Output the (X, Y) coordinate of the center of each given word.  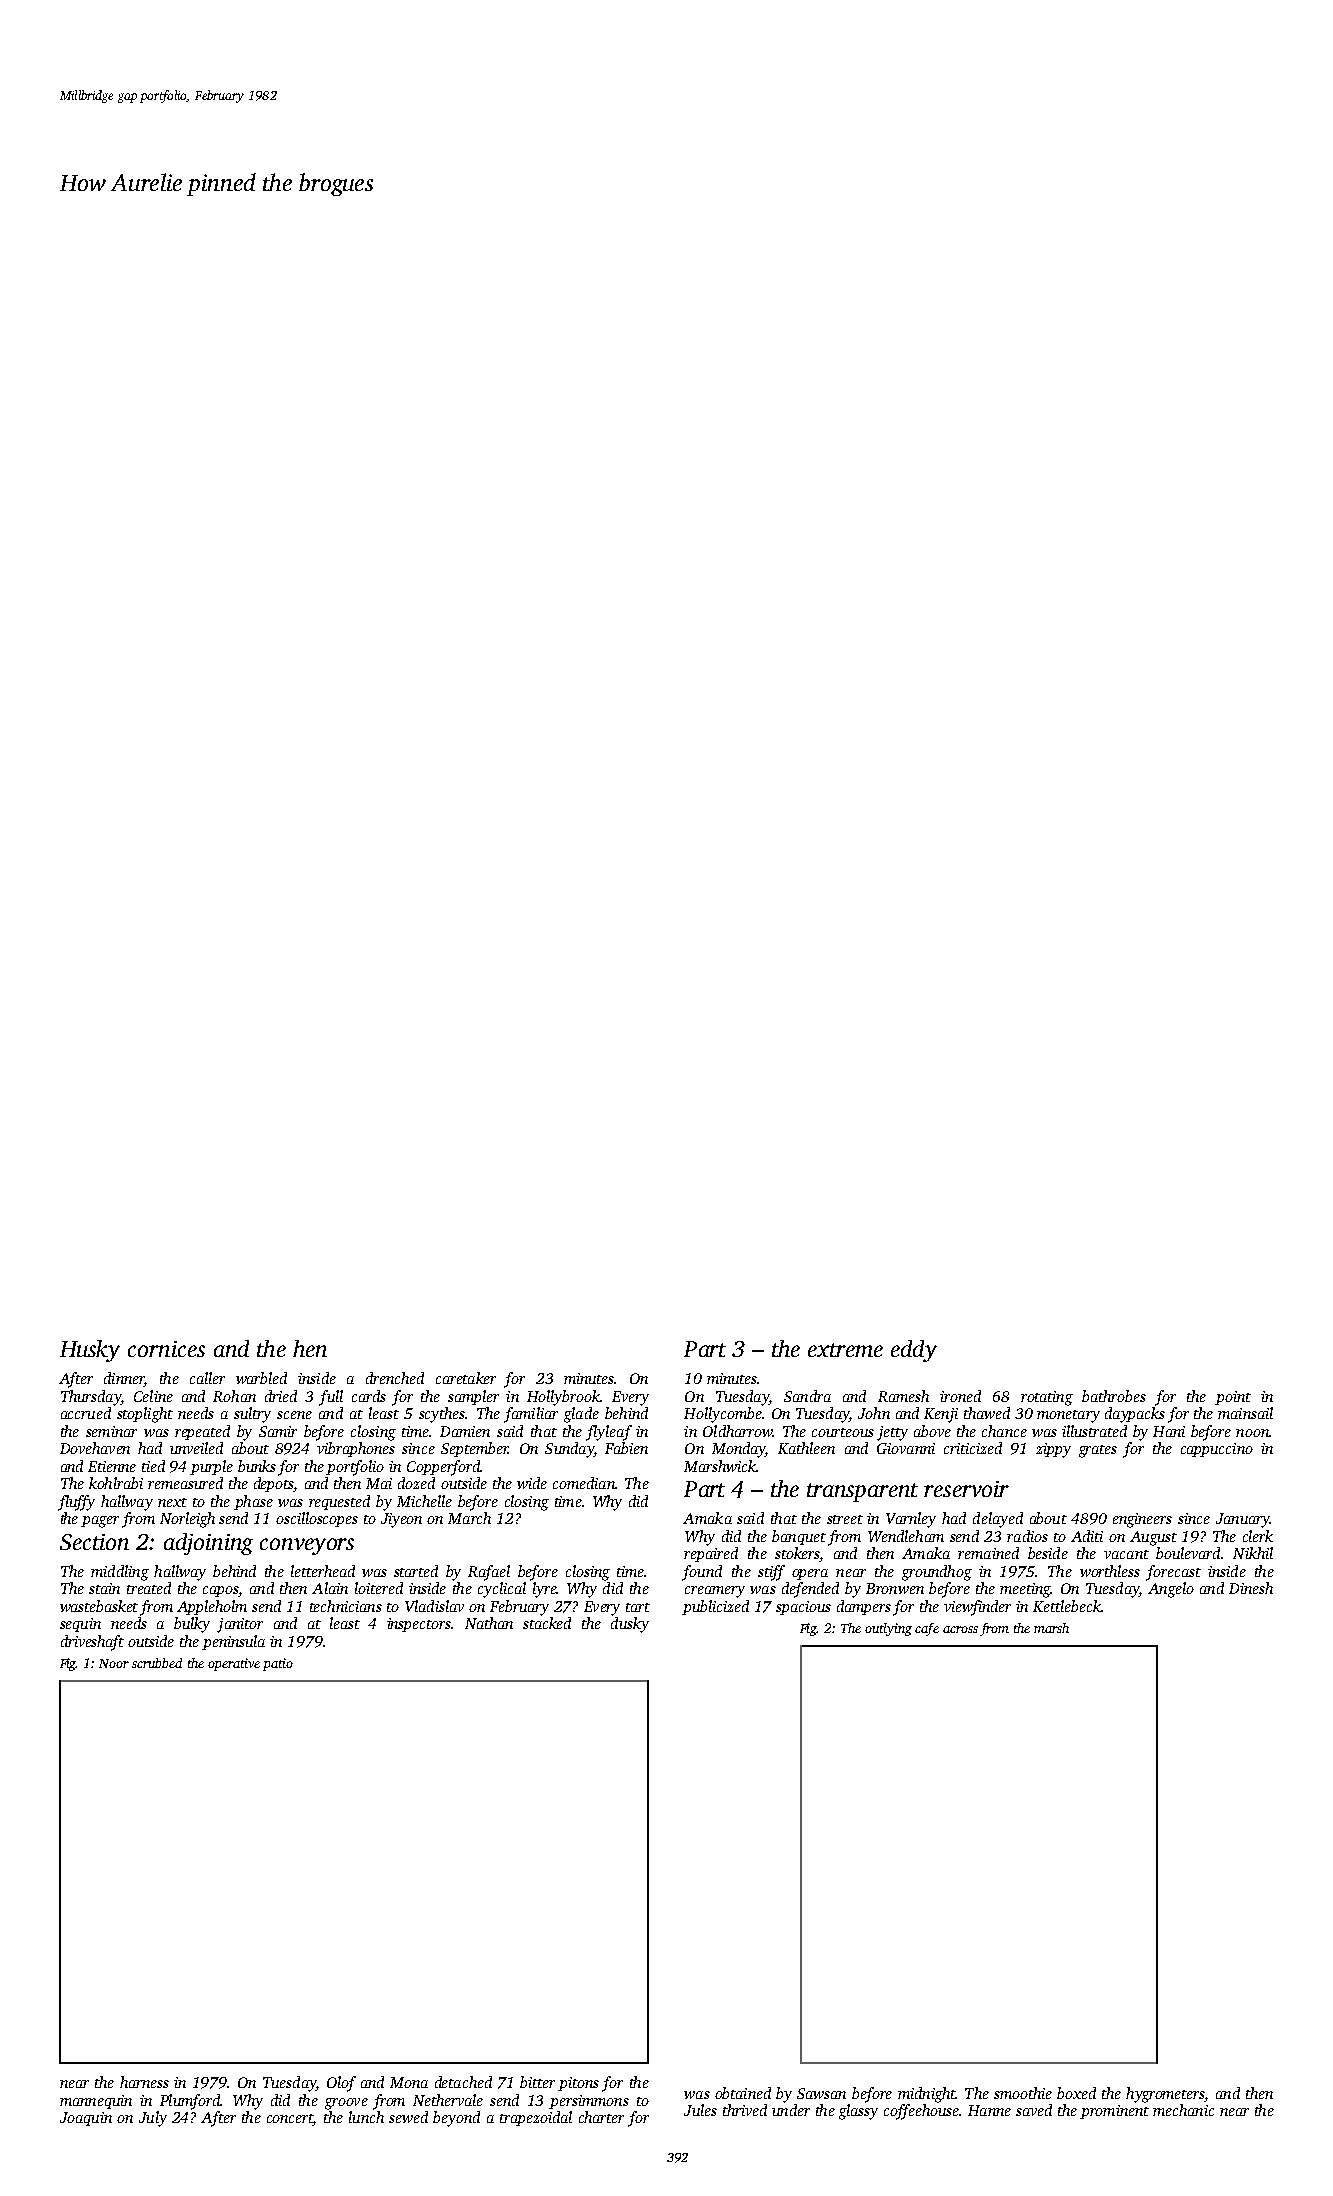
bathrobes (1114, 1396)
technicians (346, 1606)
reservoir (966, 1489)
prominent (1114, 2112)
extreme (845, 1350)
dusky (630, 1625)
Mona (409, 2082)
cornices (166, 1349)
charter (601, 2117)
